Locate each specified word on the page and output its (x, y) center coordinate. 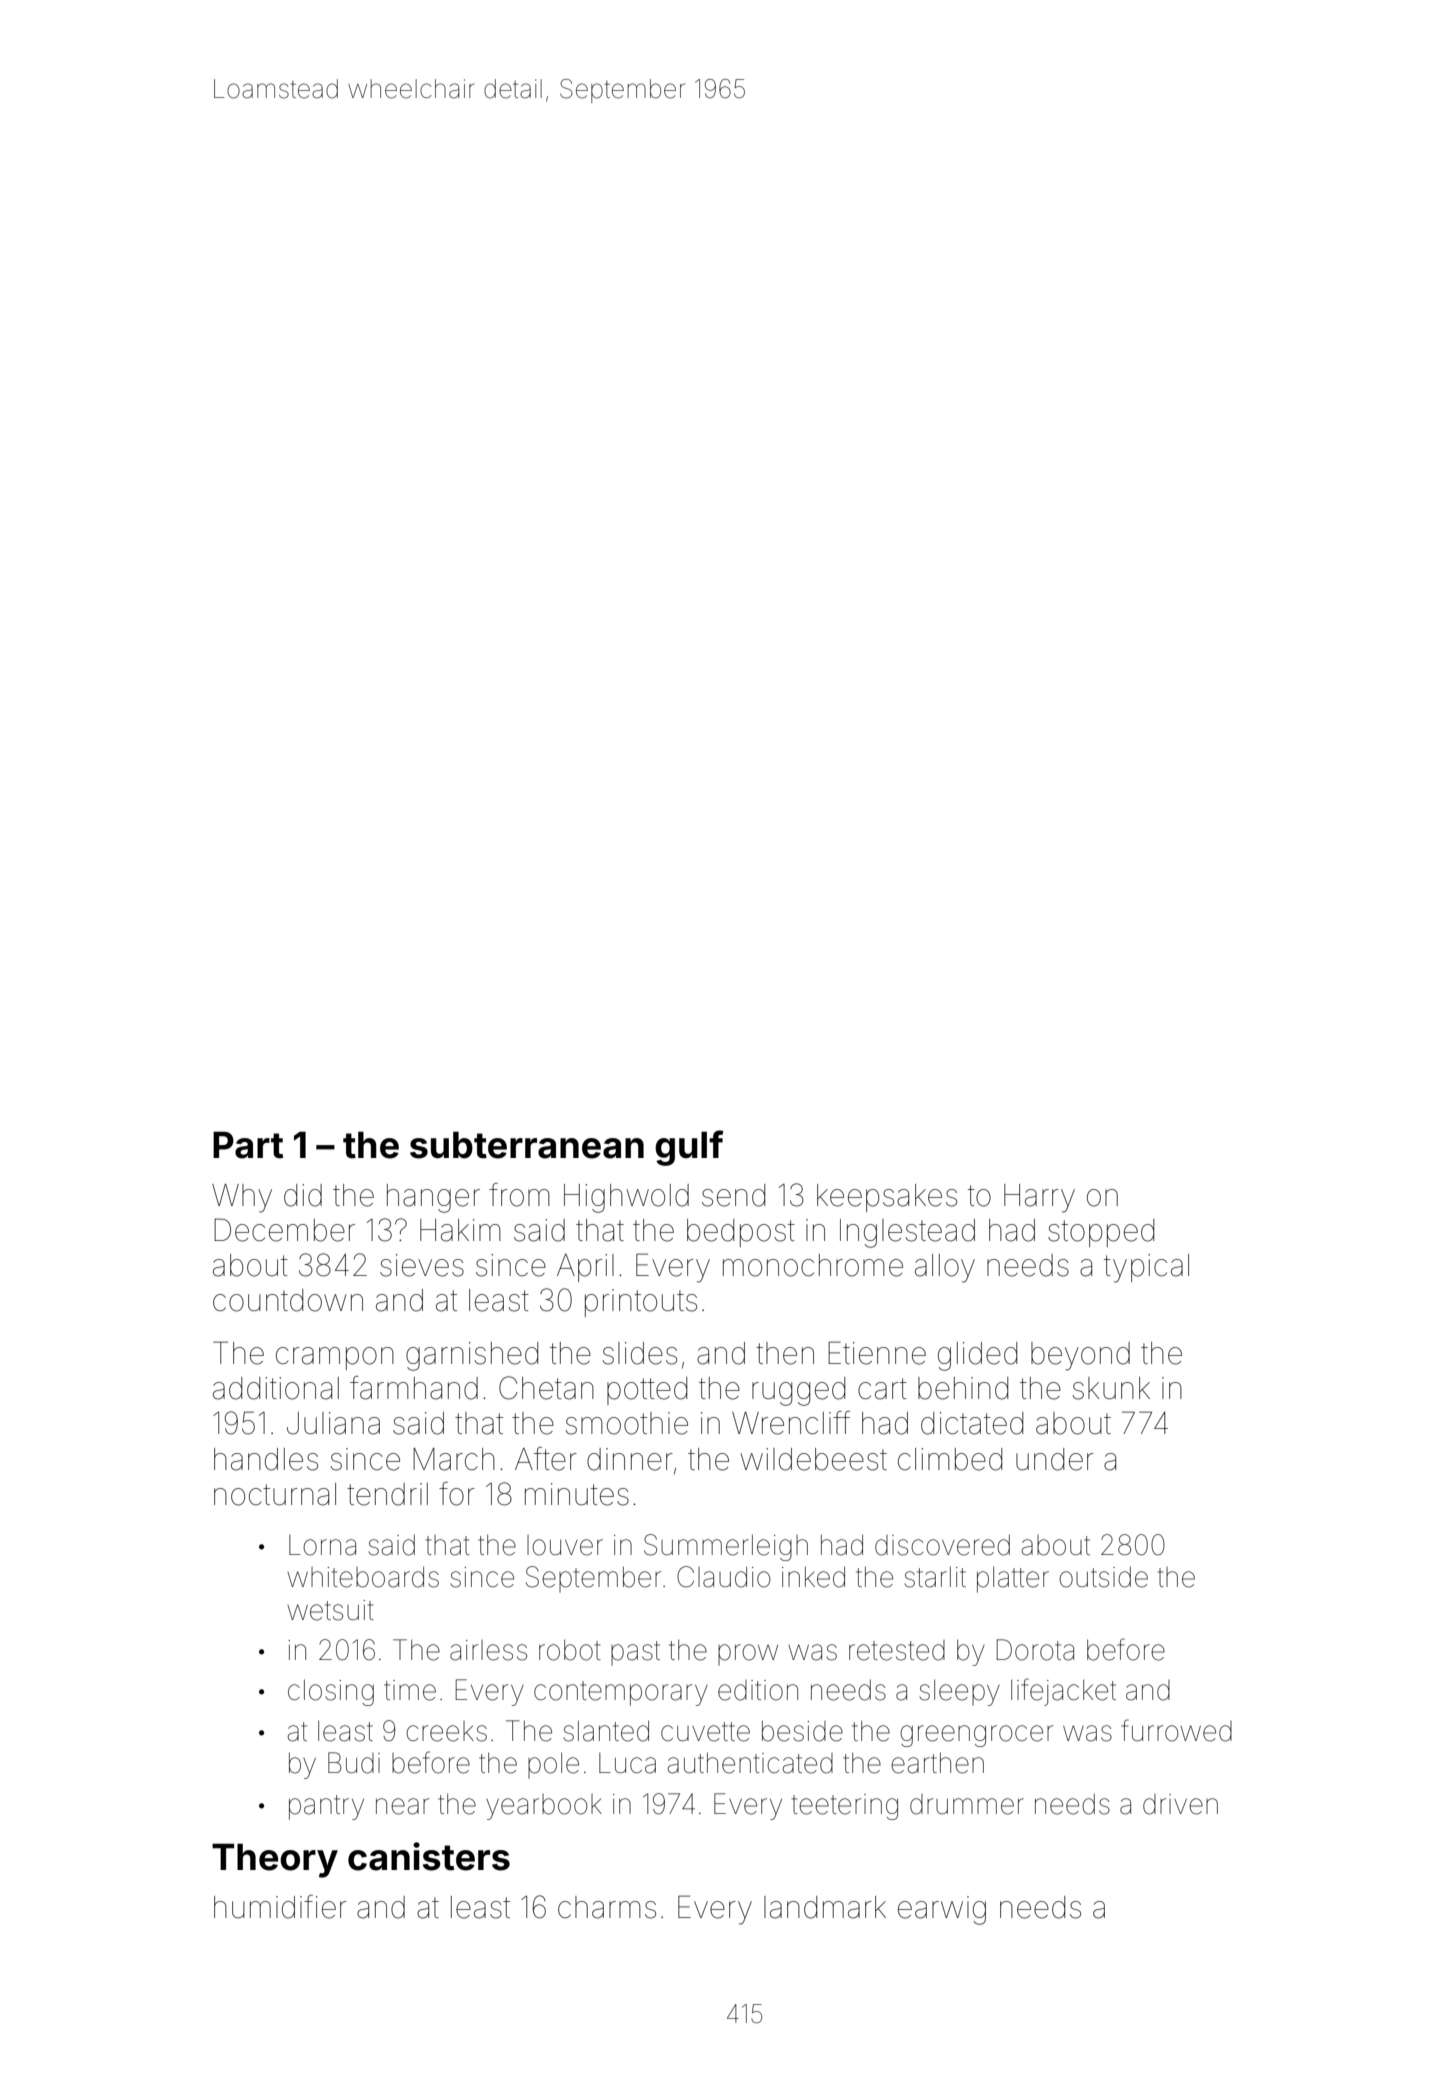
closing (331, 1692)
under (1055, 1459)
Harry (1039, 1198)
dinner (630, 1459)
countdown (288, 1300)
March (454, 1459)
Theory (275, 1860)
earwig (942, 1910)
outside (1103, 1577)
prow (748, 1655)
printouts (641, 1303)
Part (248, 1145)
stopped (1101, 1233)
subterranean (527, 1145)
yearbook (544, 1807)
